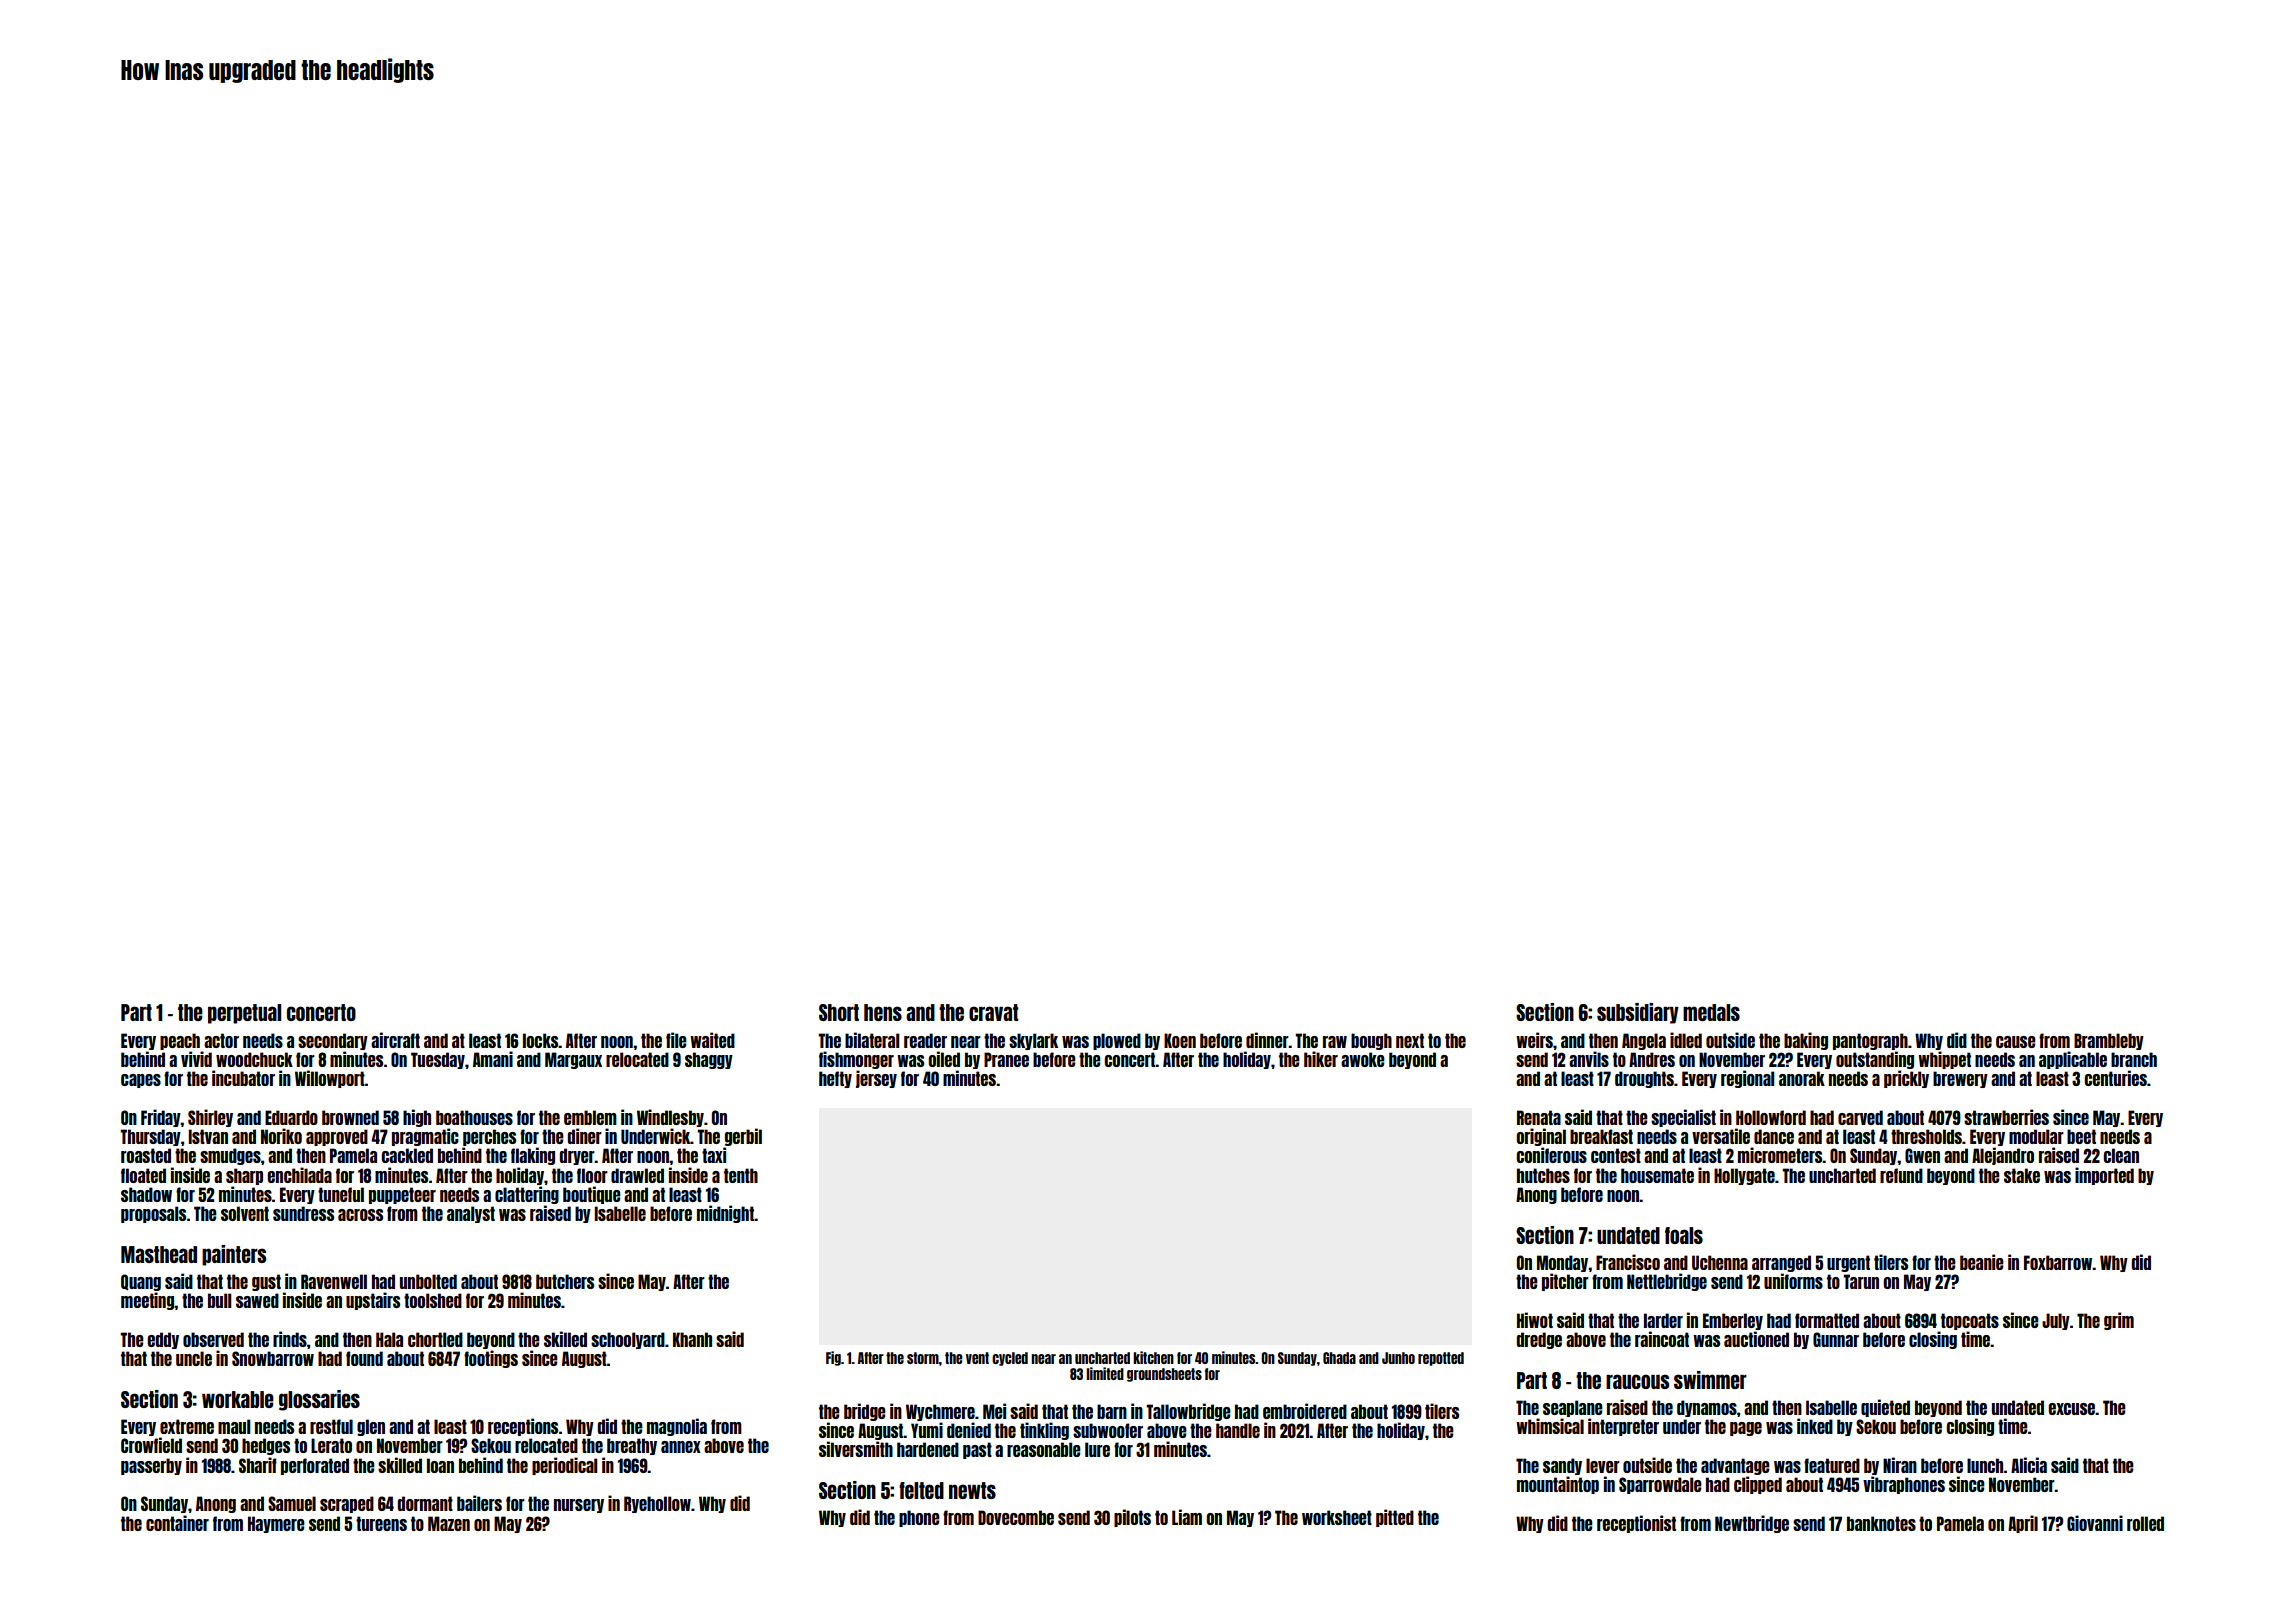  I want to click on Masthead, so click(159, 1254).
